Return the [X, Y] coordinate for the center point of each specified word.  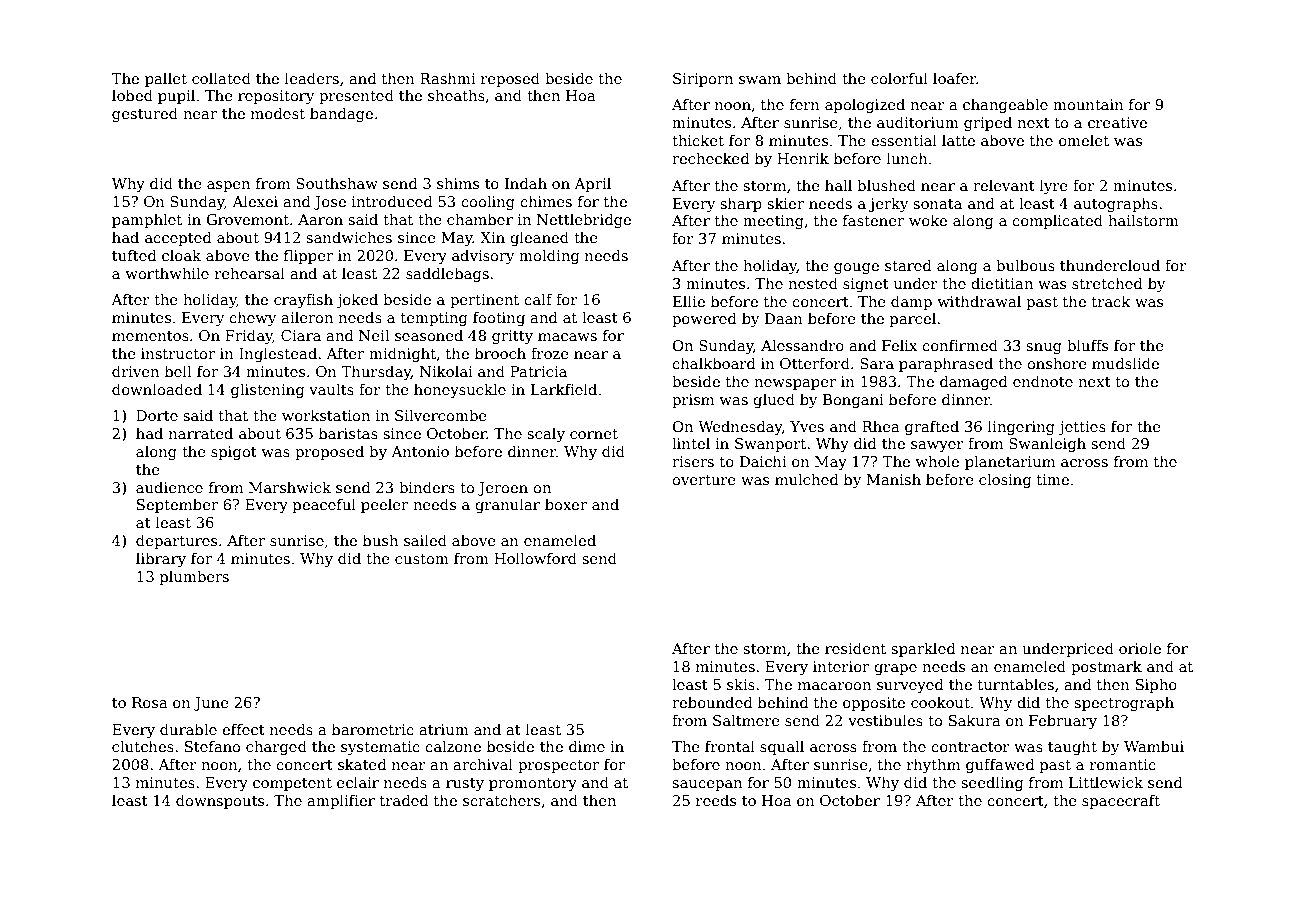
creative [1117, 122]
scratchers [501, 800]
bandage [341, 114]
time [1053, 479]
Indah [526, 183]
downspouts [220, 801]
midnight [402, 354]
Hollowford [535, 558]
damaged [974, 382]
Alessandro [802, 345]
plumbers [194, 577]
